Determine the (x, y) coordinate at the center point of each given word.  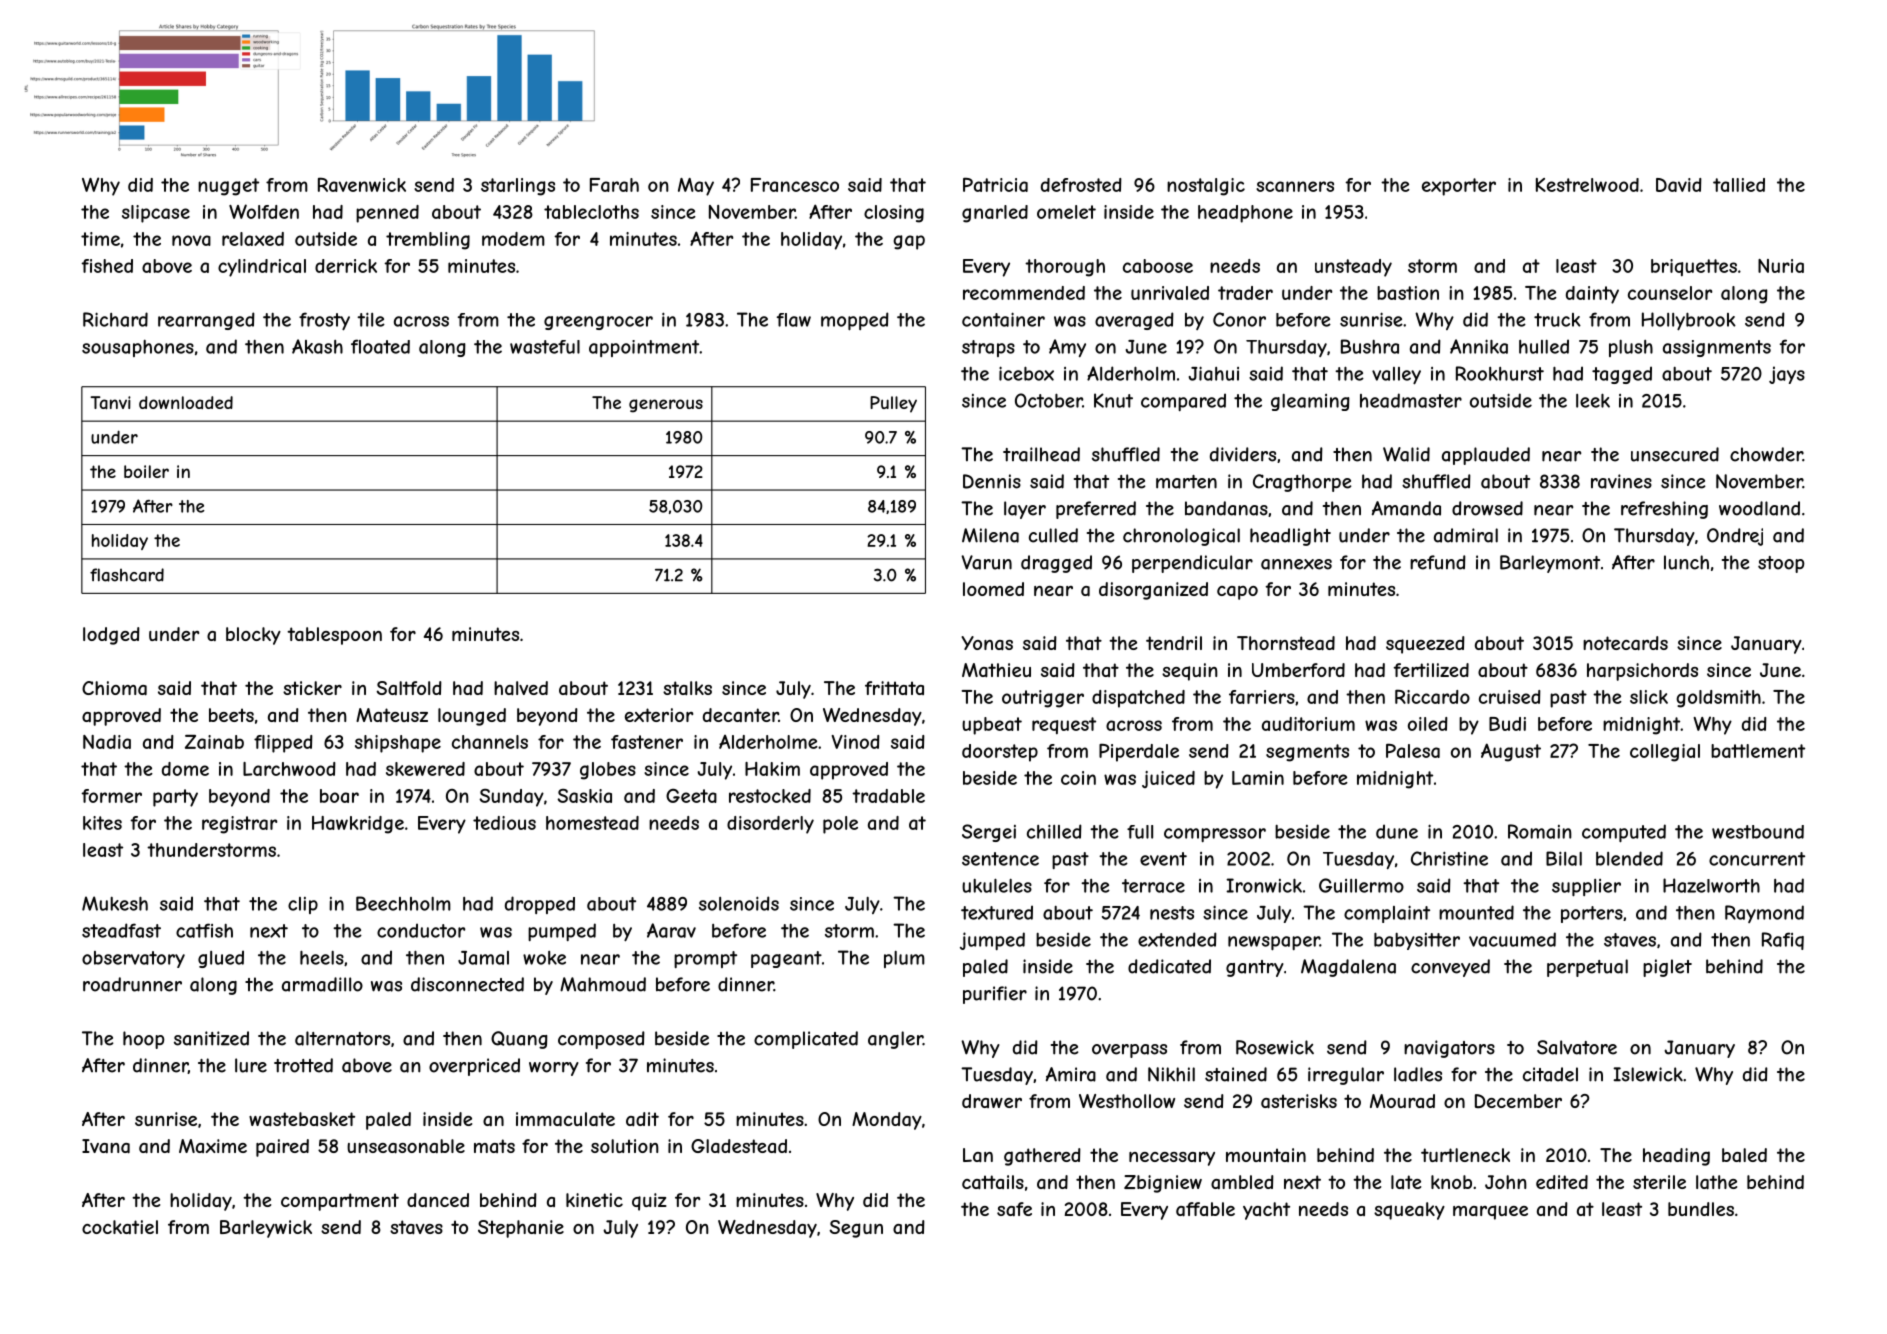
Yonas (987, 643)
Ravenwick (362, 184)
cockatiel (120, 1227)
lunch (1686, 562)
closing (894, 214)
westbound (1758, 832)
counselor (1670, 293)
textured (997, 912)
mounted (1476, 912)
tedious (504, 823)
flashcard (127, 575)
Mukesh (115, 903)
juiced (1168, 779)
